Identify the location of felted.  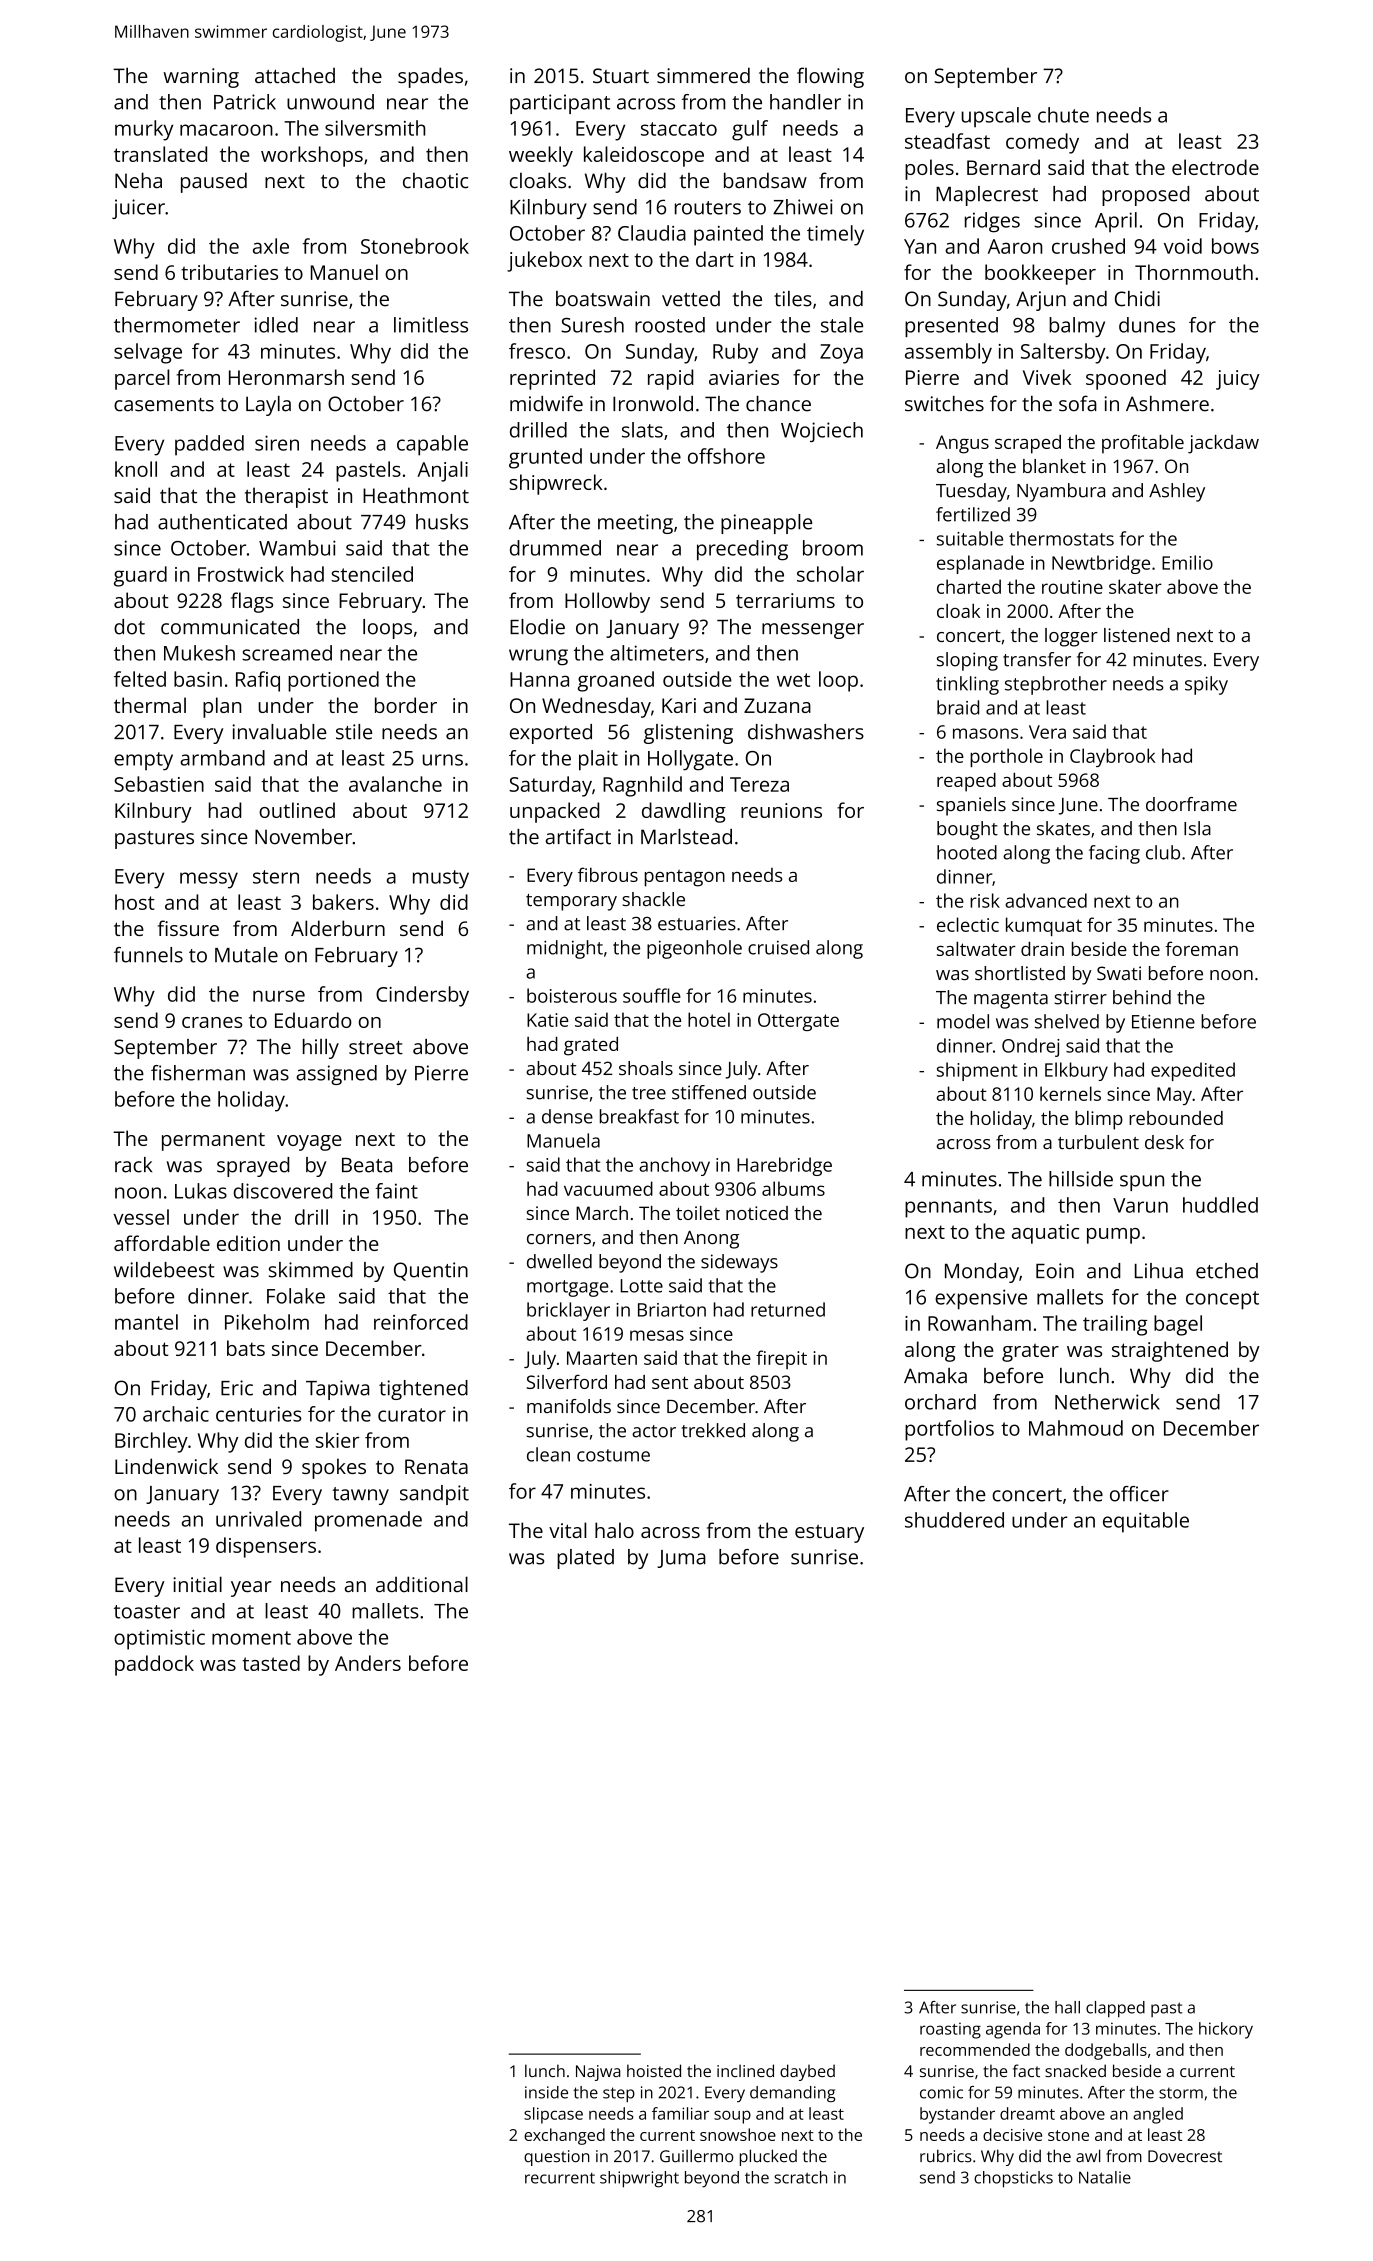
(140, 679).
